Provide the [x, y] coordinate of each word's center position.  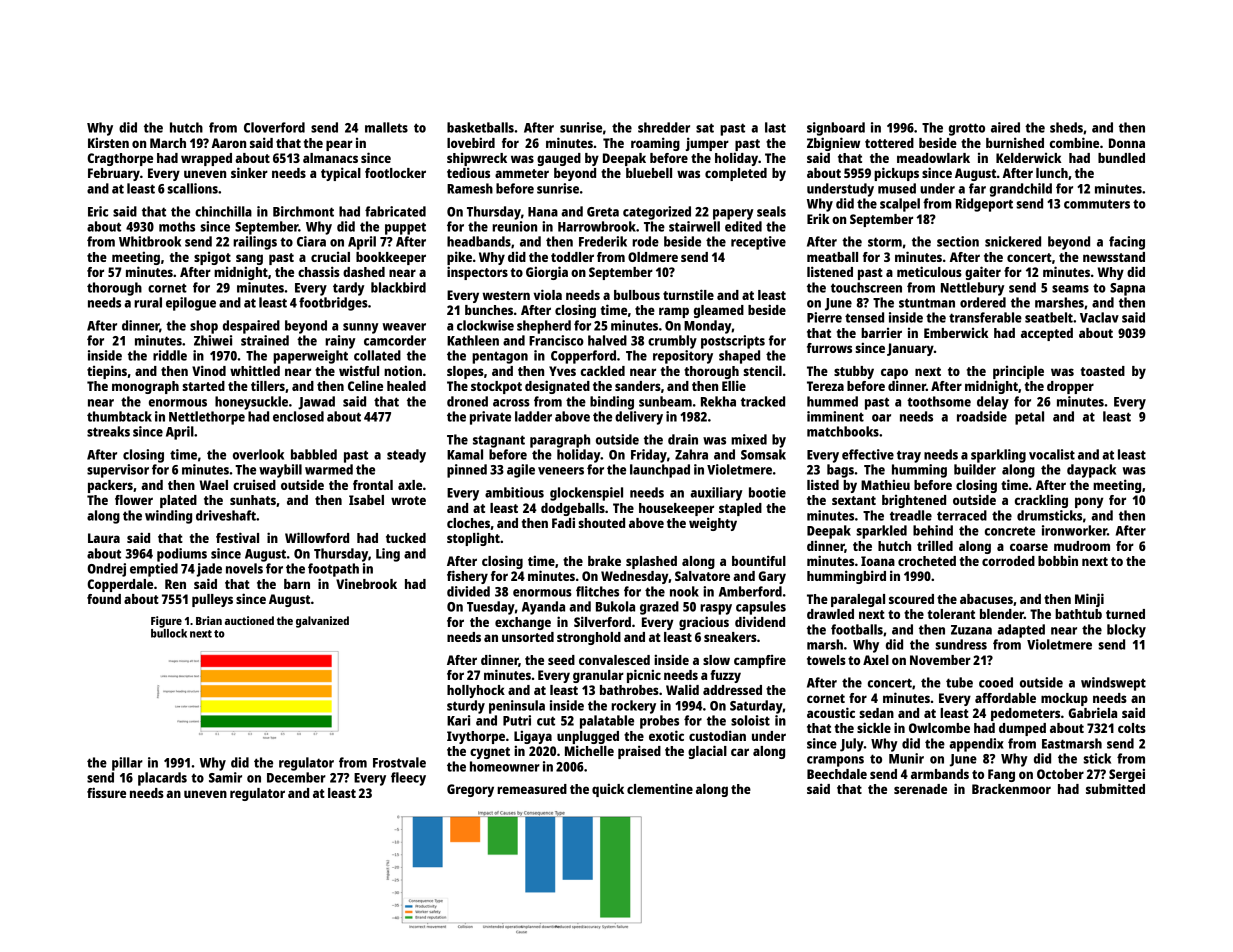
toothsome [939, 401]
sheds [1066, 127]
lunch [1052, 173]
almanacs [330, 158]
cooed [996, 682]
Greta [603, 212]
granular [598, 676]
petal [1029, 418]
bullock [169, 633]
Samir [225, 777]
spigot [212, 258]
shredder [664, 127]
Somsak [763, 454]
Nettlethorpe [207, 418]
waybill [280, 471]
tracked [763, 401]
